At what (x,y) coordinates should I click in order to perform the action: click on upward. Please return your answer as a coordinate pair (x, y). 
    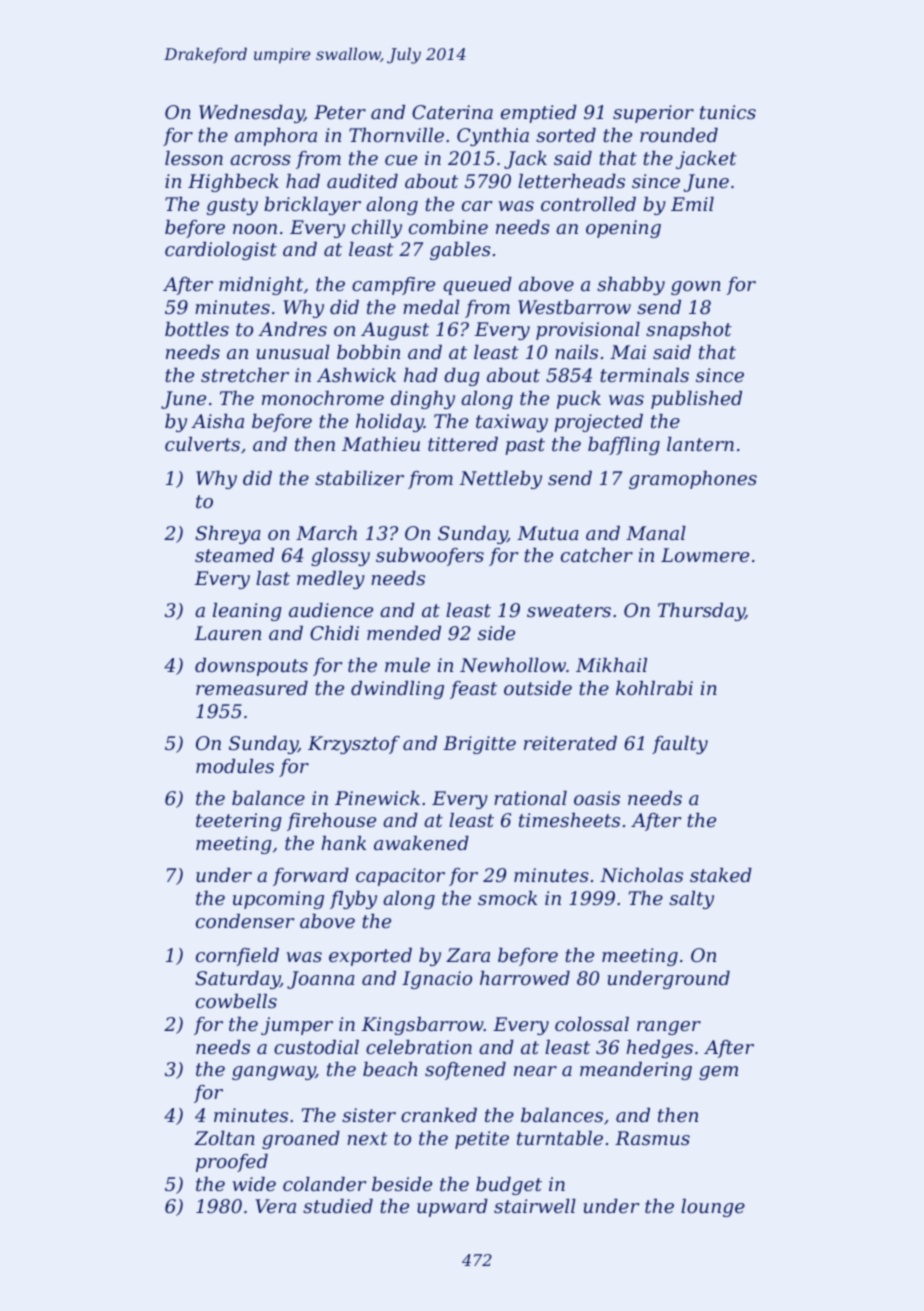
    Looking at the image, I should click on (452, 1208).
